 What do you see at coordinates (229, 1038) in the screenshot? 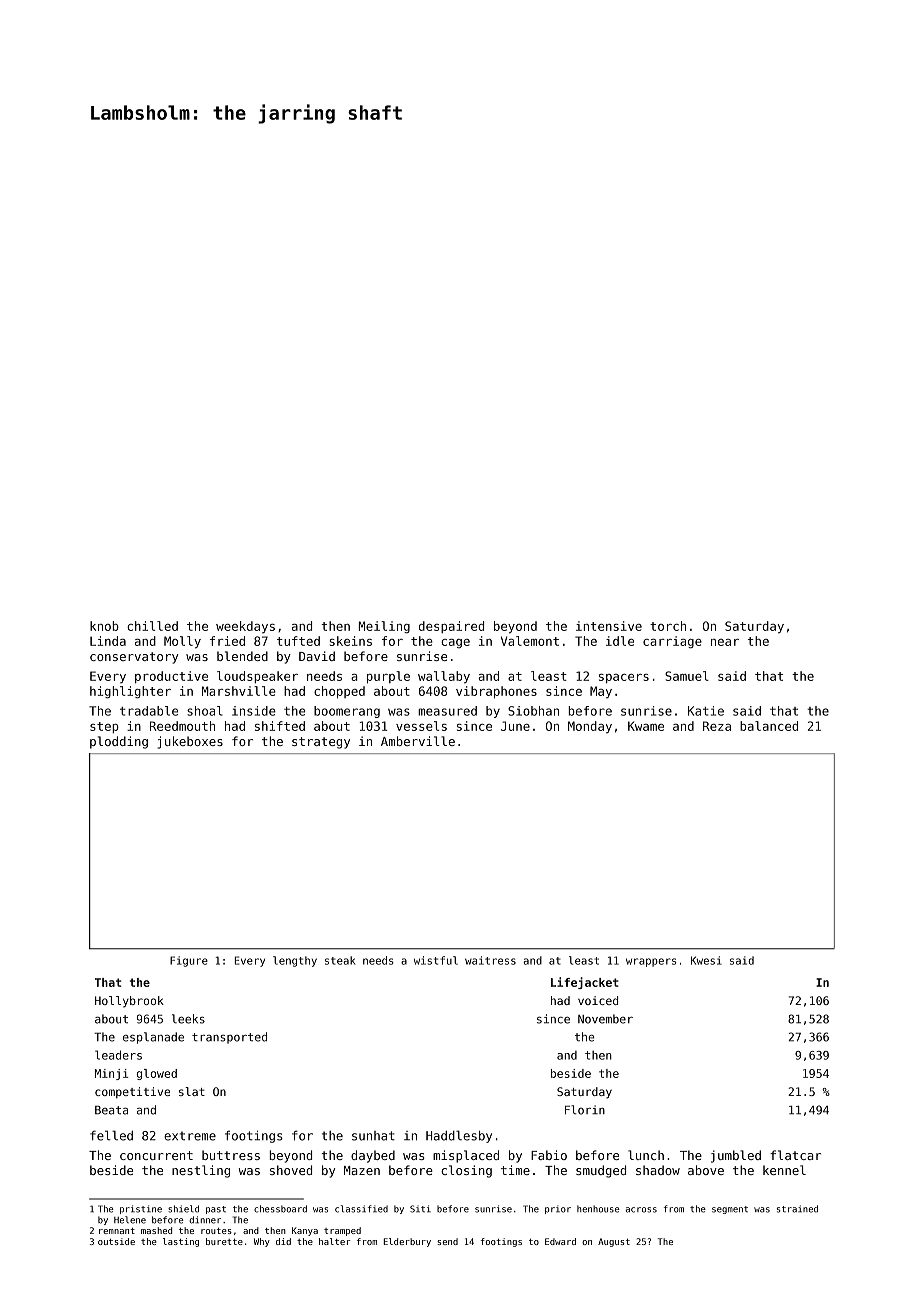
I see `transported` at bounding box center [229, 1038].
